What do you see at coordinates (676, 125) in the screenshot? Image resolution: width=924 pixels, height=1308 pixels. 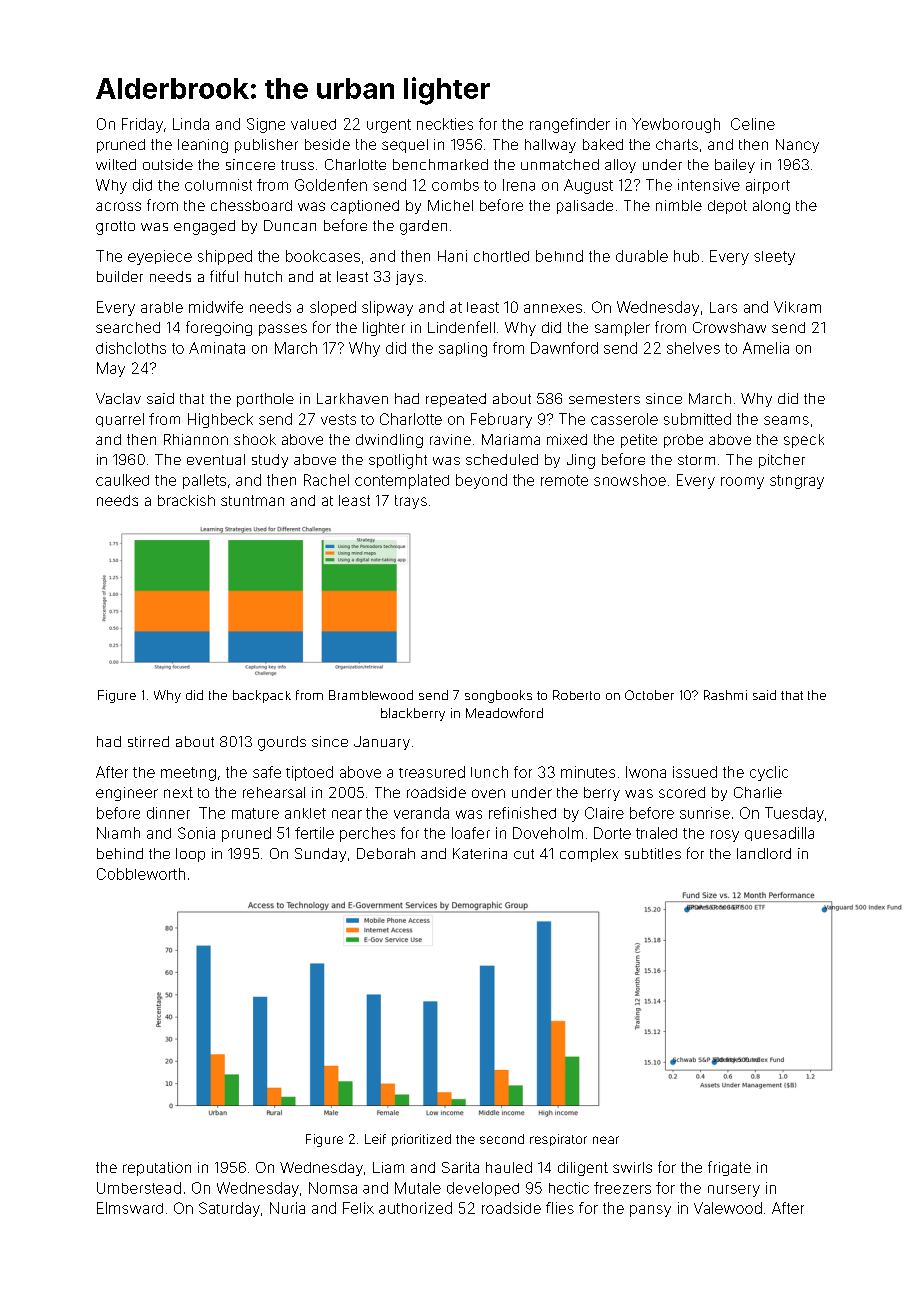 I see `Yewborough` at bounding box center [676, 125].
